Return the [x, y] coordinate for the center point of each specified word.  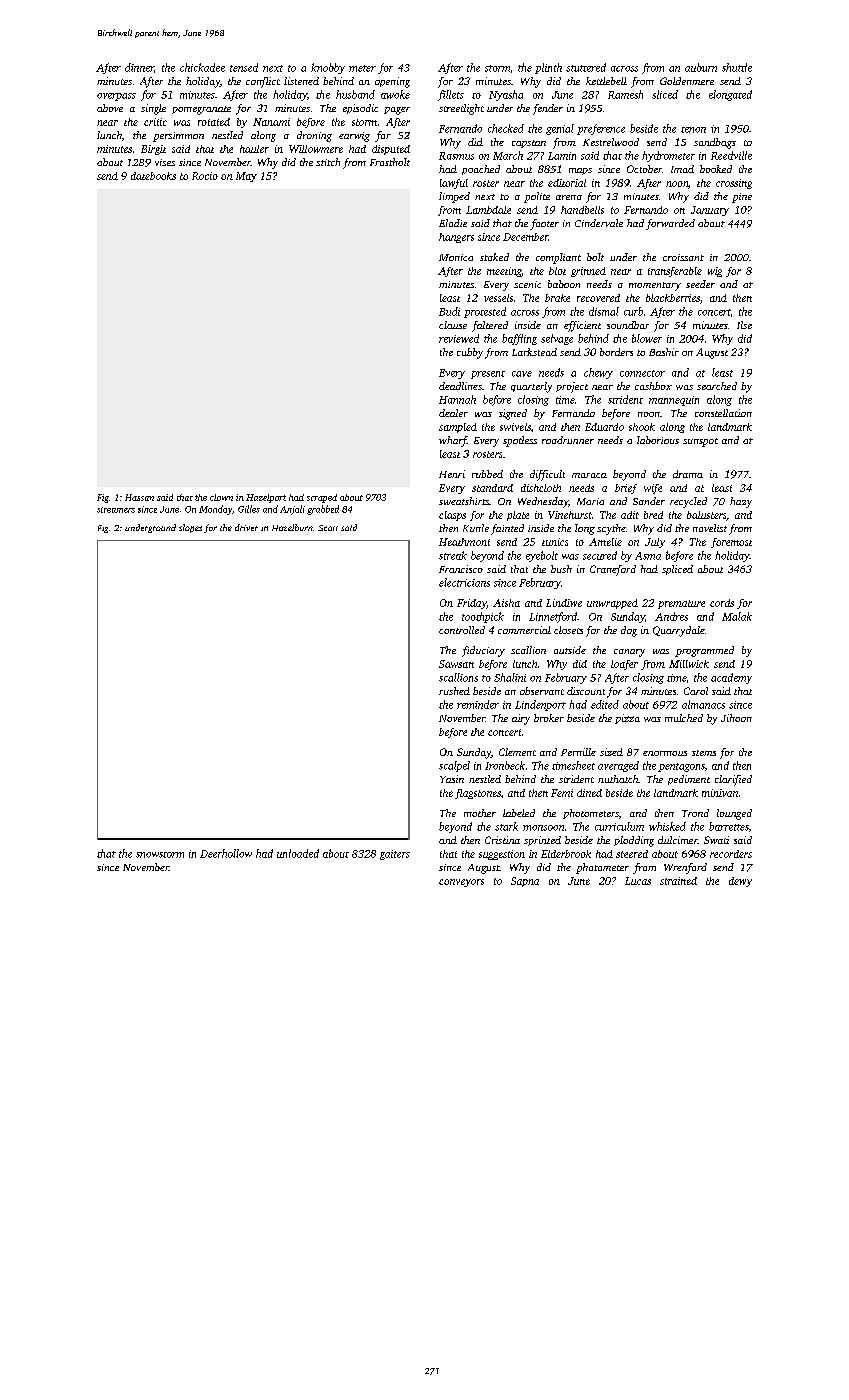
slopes [190, 528]
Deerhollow [226, 853]
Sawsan [456, 664]
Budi [449, 311]
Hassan [139, 497]
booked [716, 169]
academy [731, 678]
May [246, 177]
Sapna [525, 882]
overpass [116, 97]
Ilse [744, 325]
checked [506, 128]
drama [688, 474]
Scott [328, 528]
